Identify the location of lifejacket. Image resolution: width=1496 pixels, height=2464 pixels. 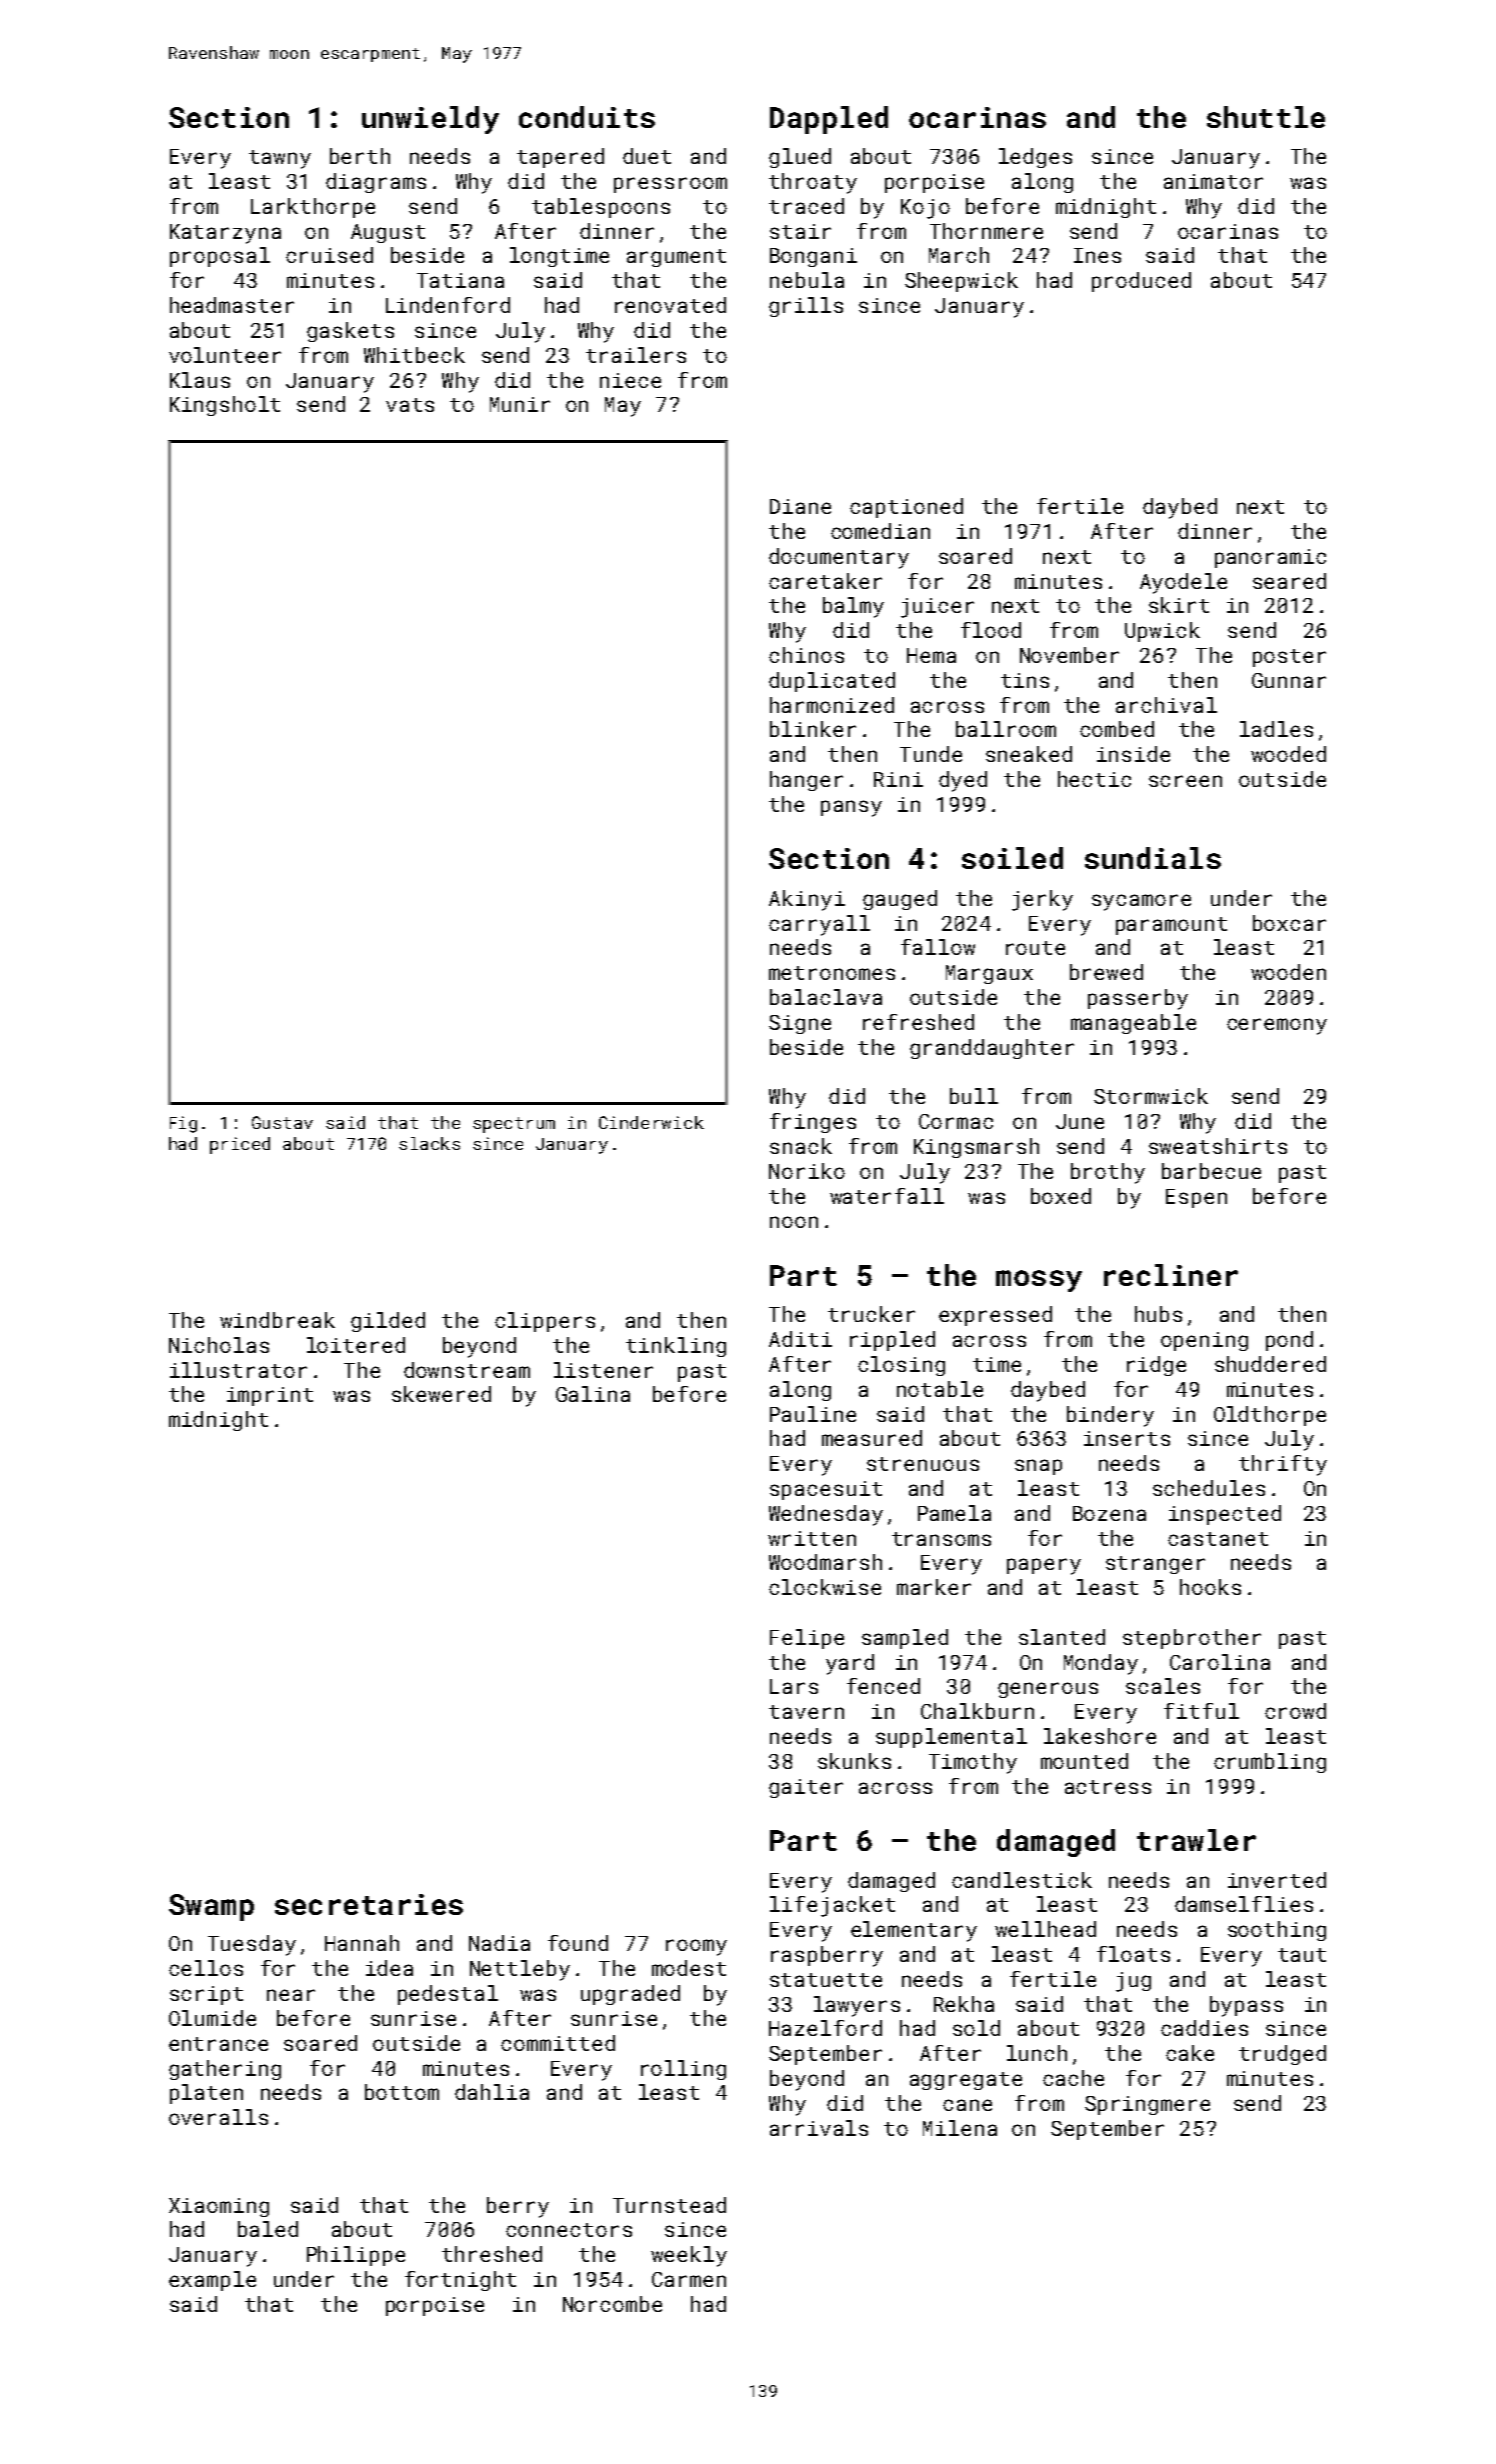
(832, 1906).
